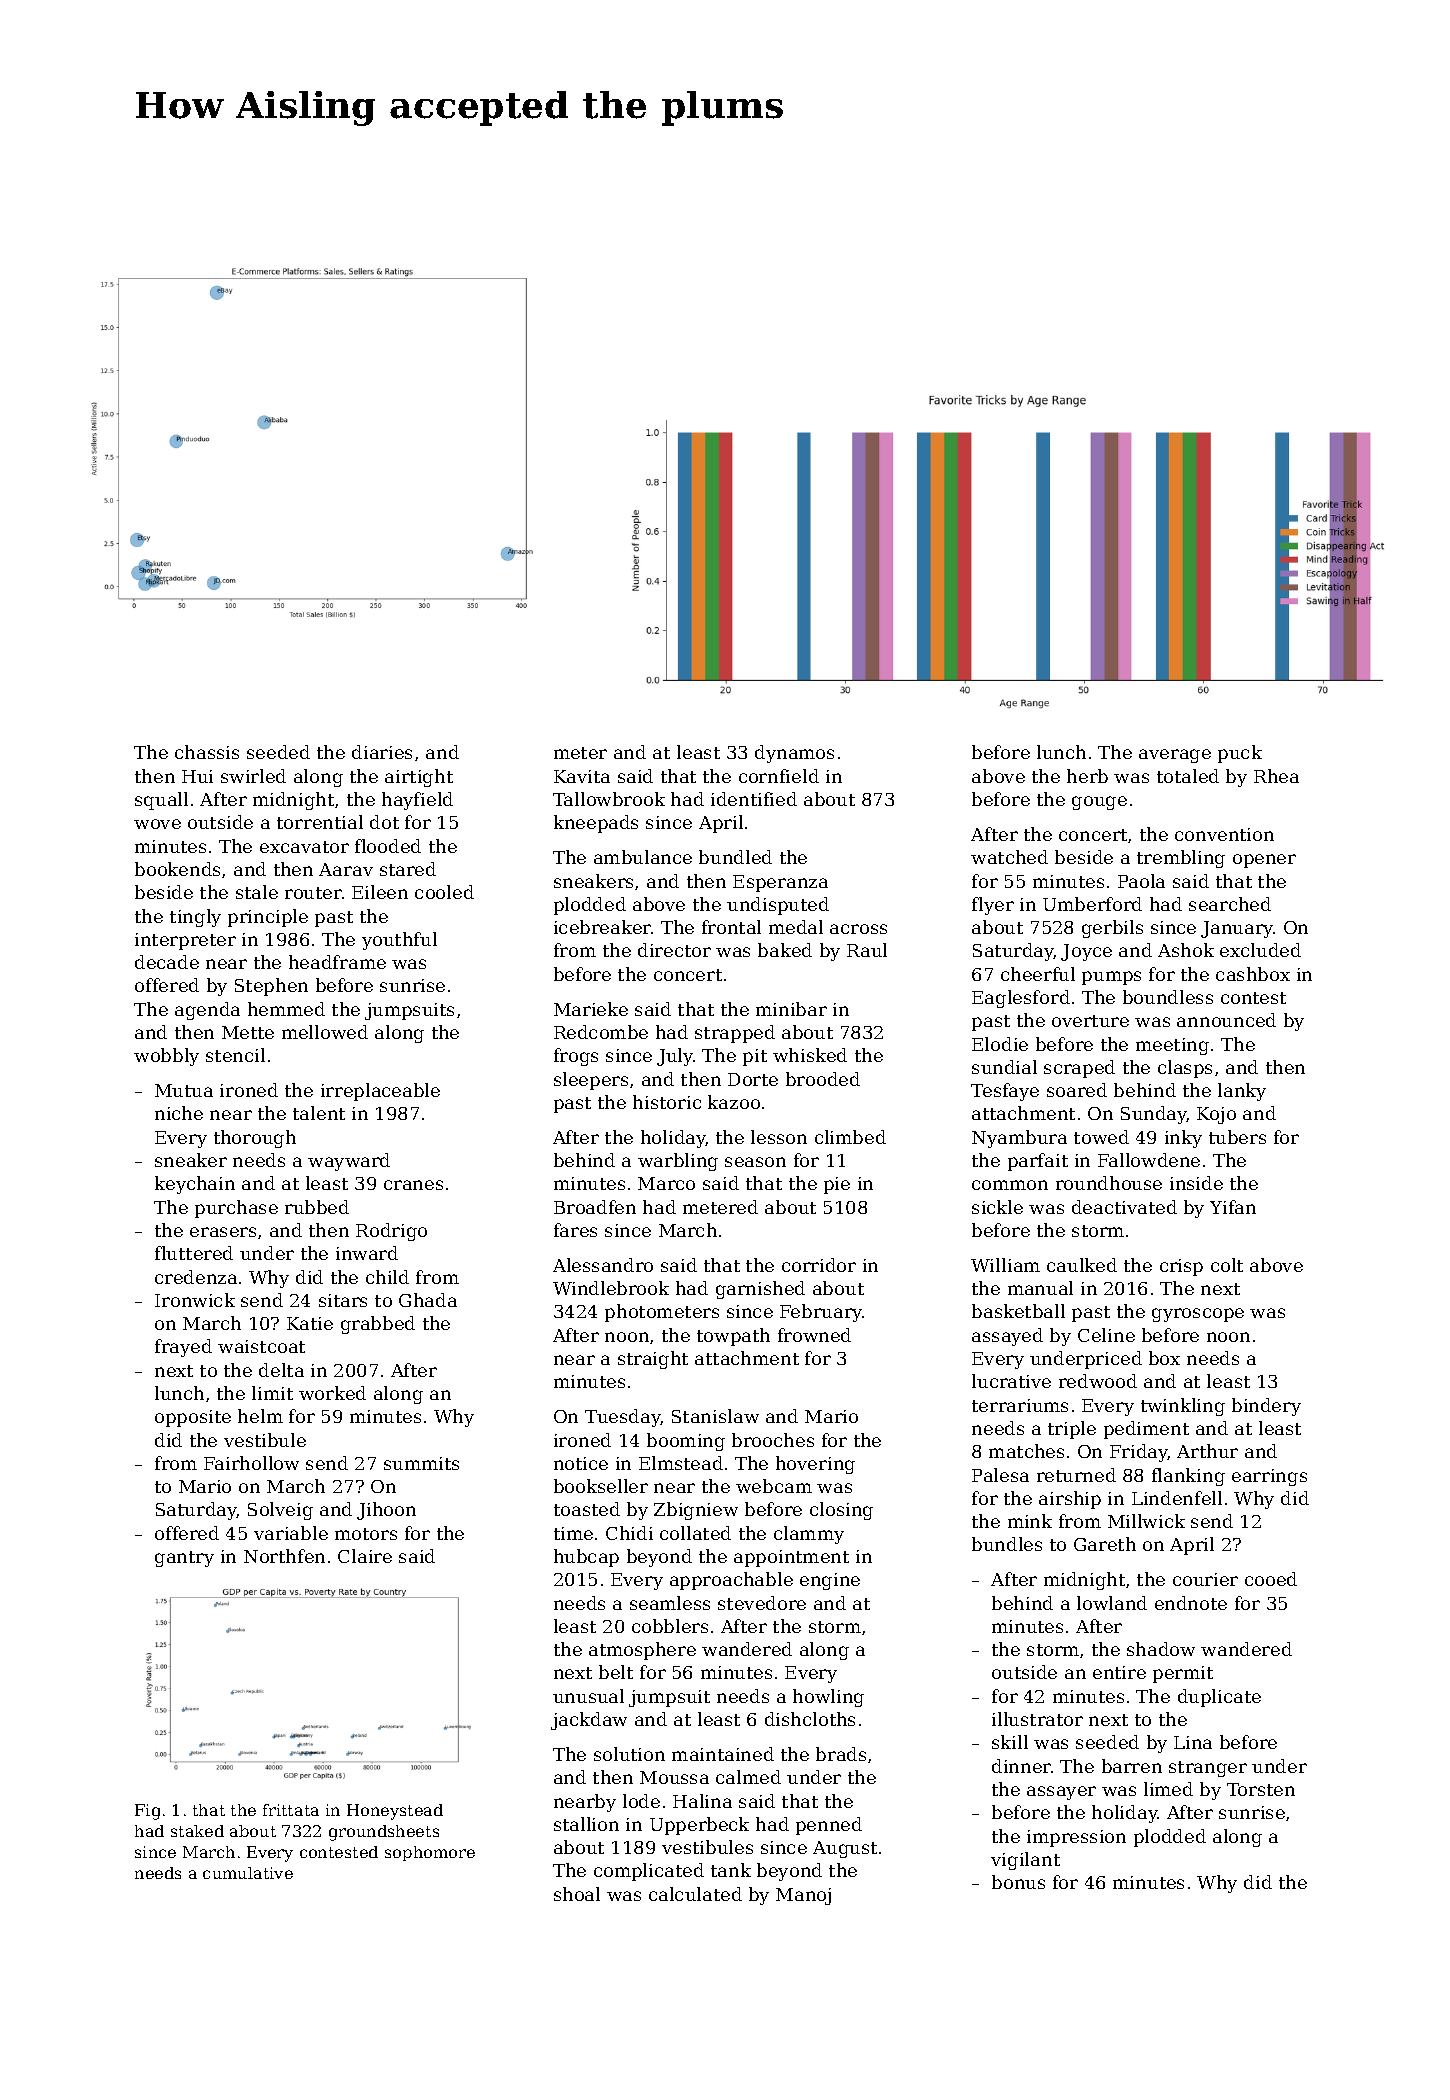 The height and width of the screenshot is (2100, 1450). Describe the element at coordinates (1161, 1649) in the screenshot. I see `shadow` at that location.
